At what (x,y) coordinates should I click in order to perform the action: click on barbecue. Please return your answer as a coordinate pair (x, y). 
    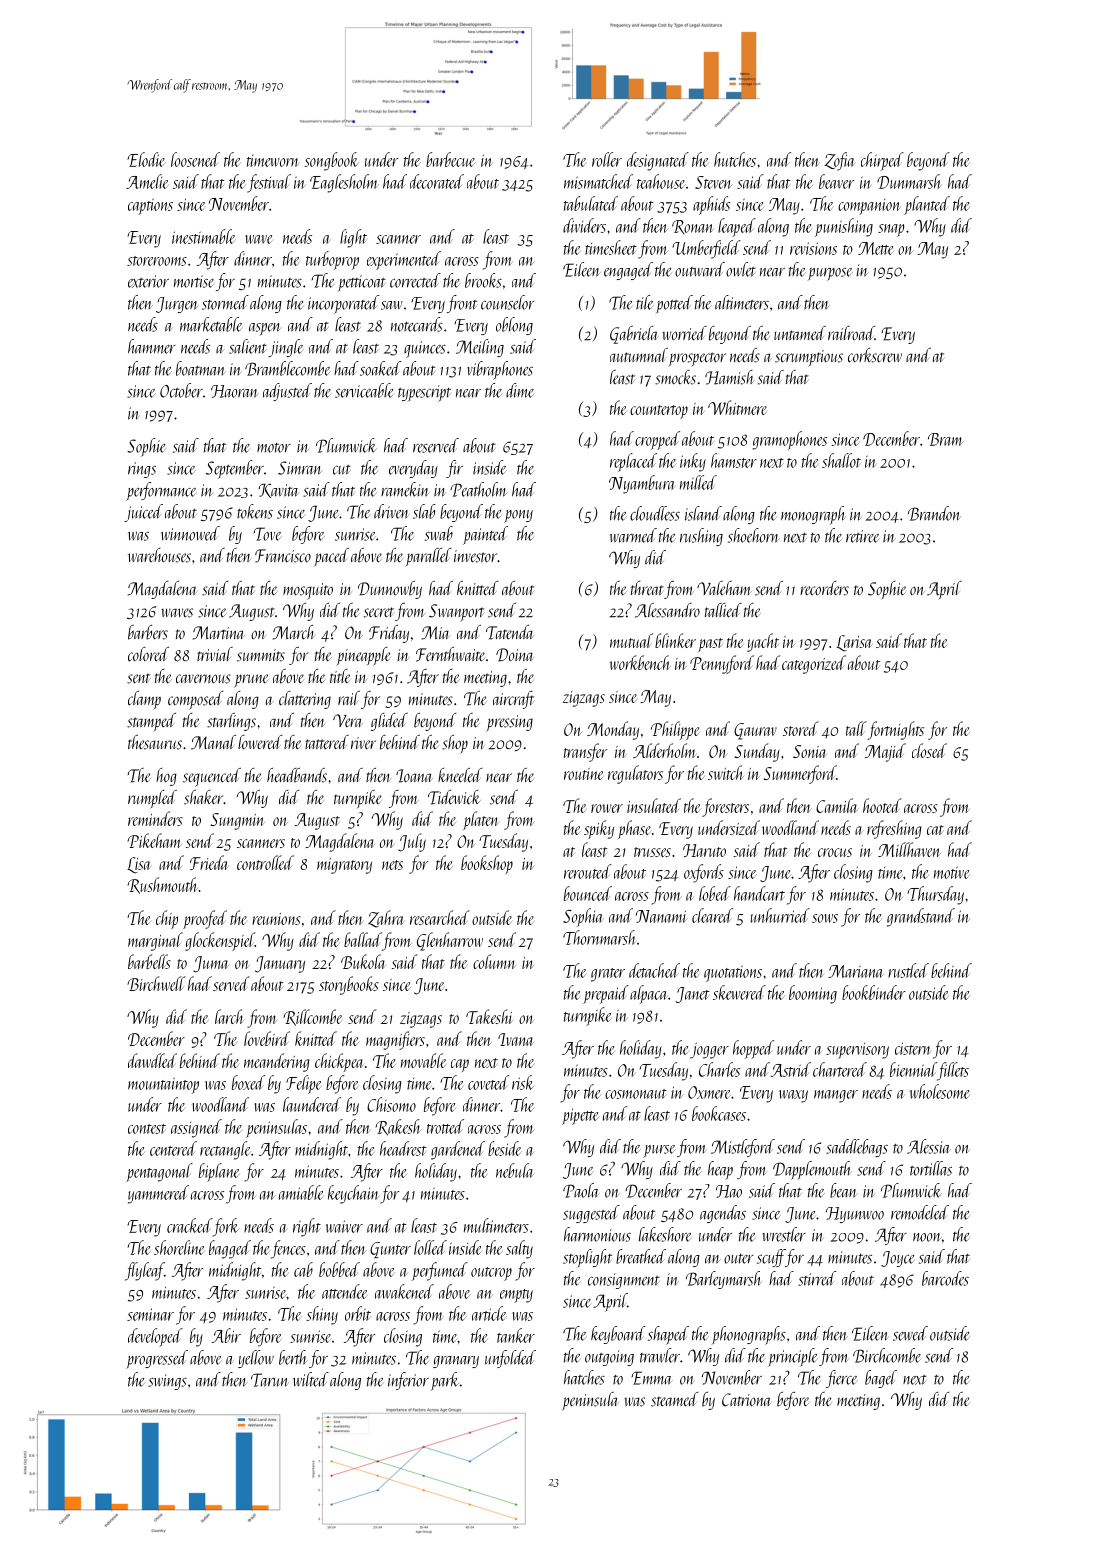
    Looking at the image, I should click on (451, 159).
